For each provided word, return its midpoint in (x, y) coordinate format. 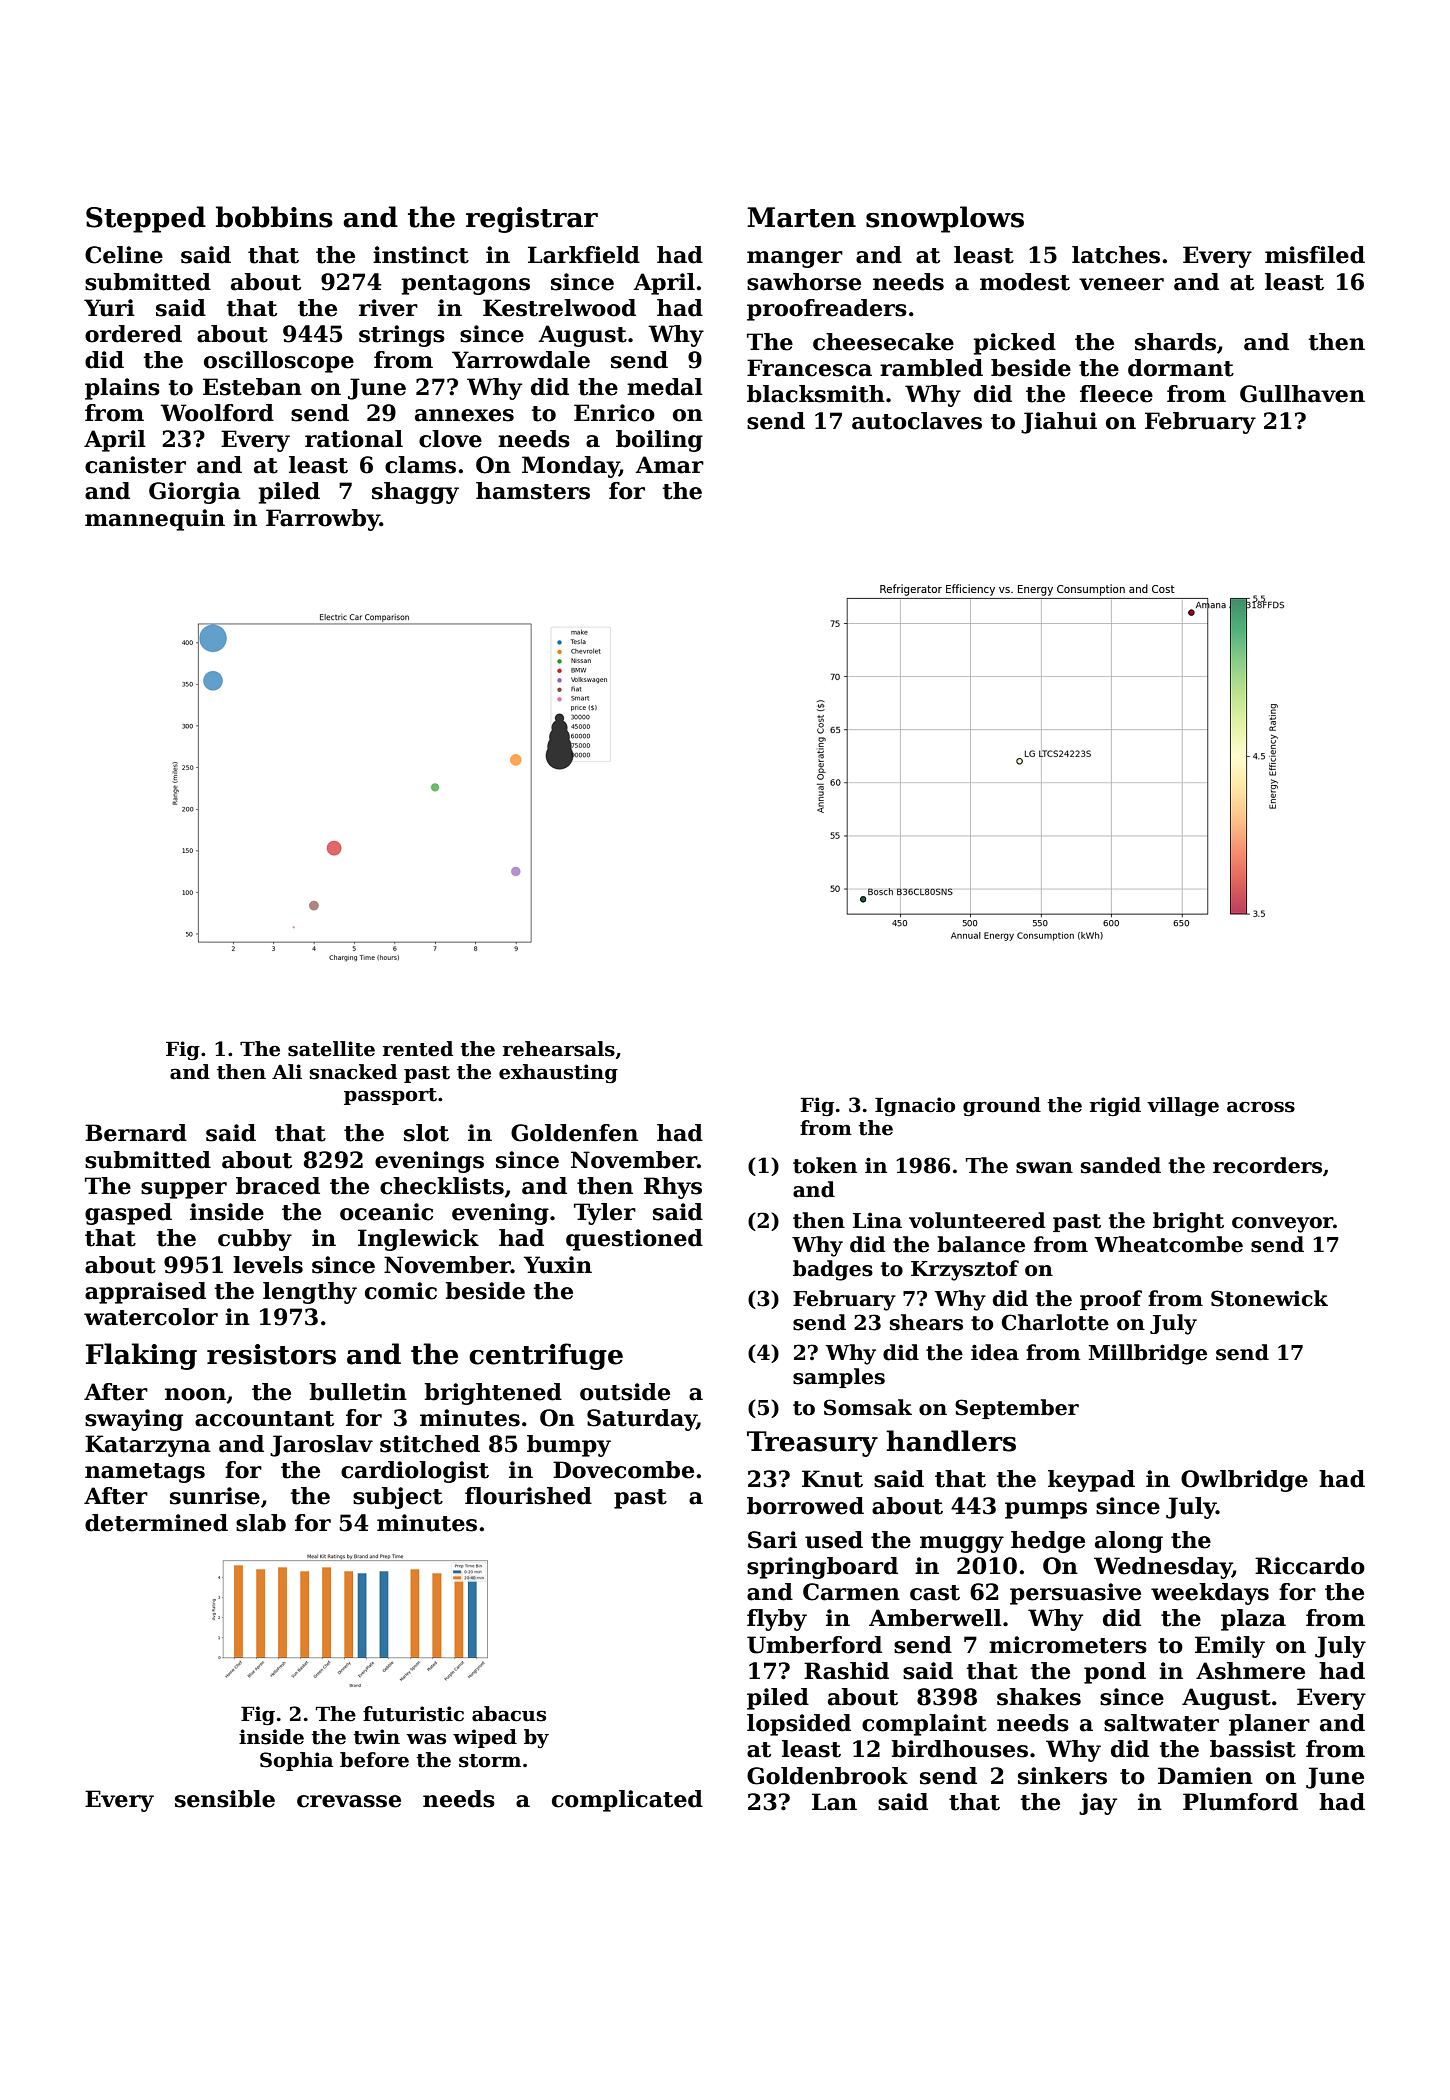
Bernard (136, 1133)
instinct (421, 255)
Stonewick (1269, 1298)
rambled (931, 368)
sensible (225, 1799)
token (825, 1165)
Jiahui (1059, 423)
